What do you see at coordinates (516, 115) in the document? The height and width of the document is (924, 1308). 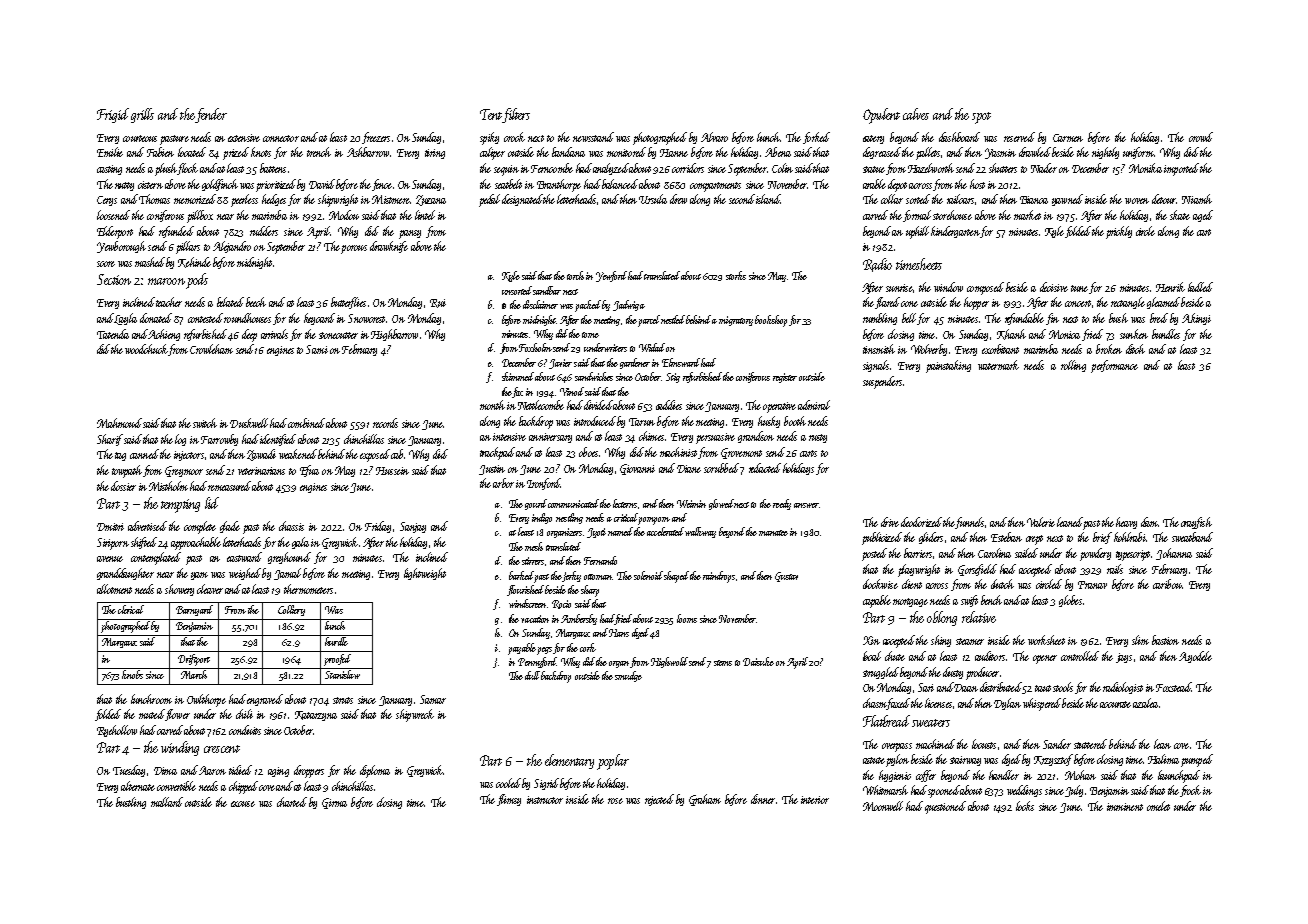 I see `filters` at bounding box center [516, 115].
